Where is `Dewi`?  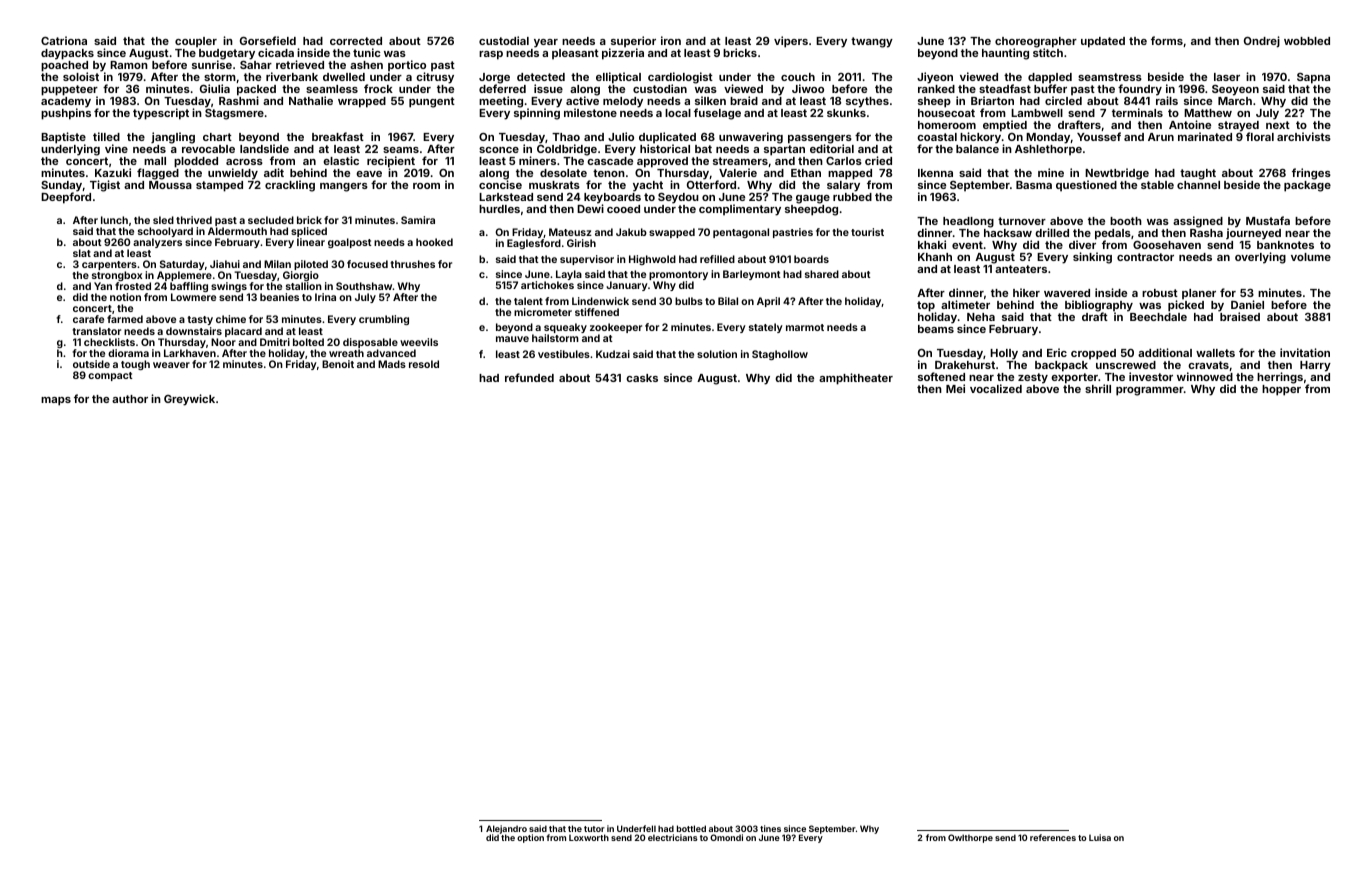 Dewi is located at coordinates (590, 209).
